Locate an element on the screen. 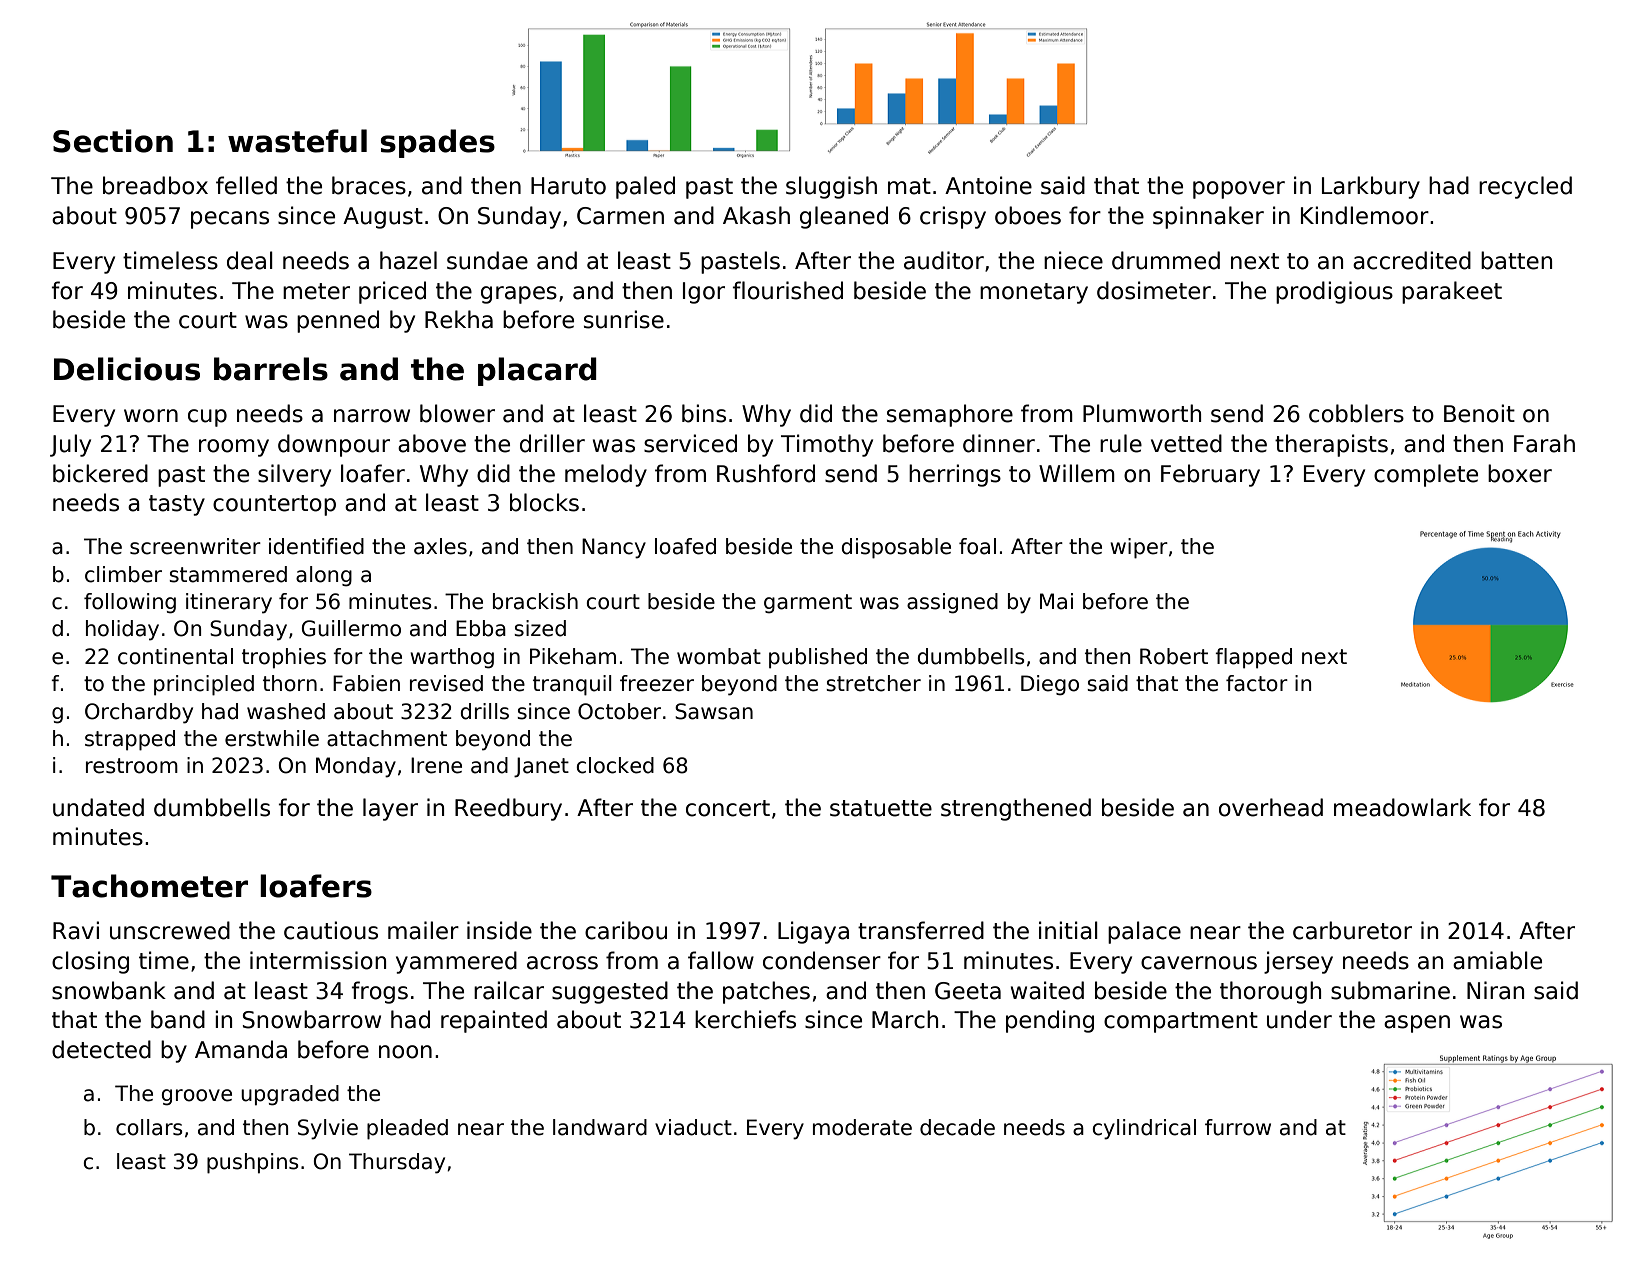 Image resolution: width=1636 pixels, height=1264 pixels. kerchiefs is located at coordinates (745, 1019).
